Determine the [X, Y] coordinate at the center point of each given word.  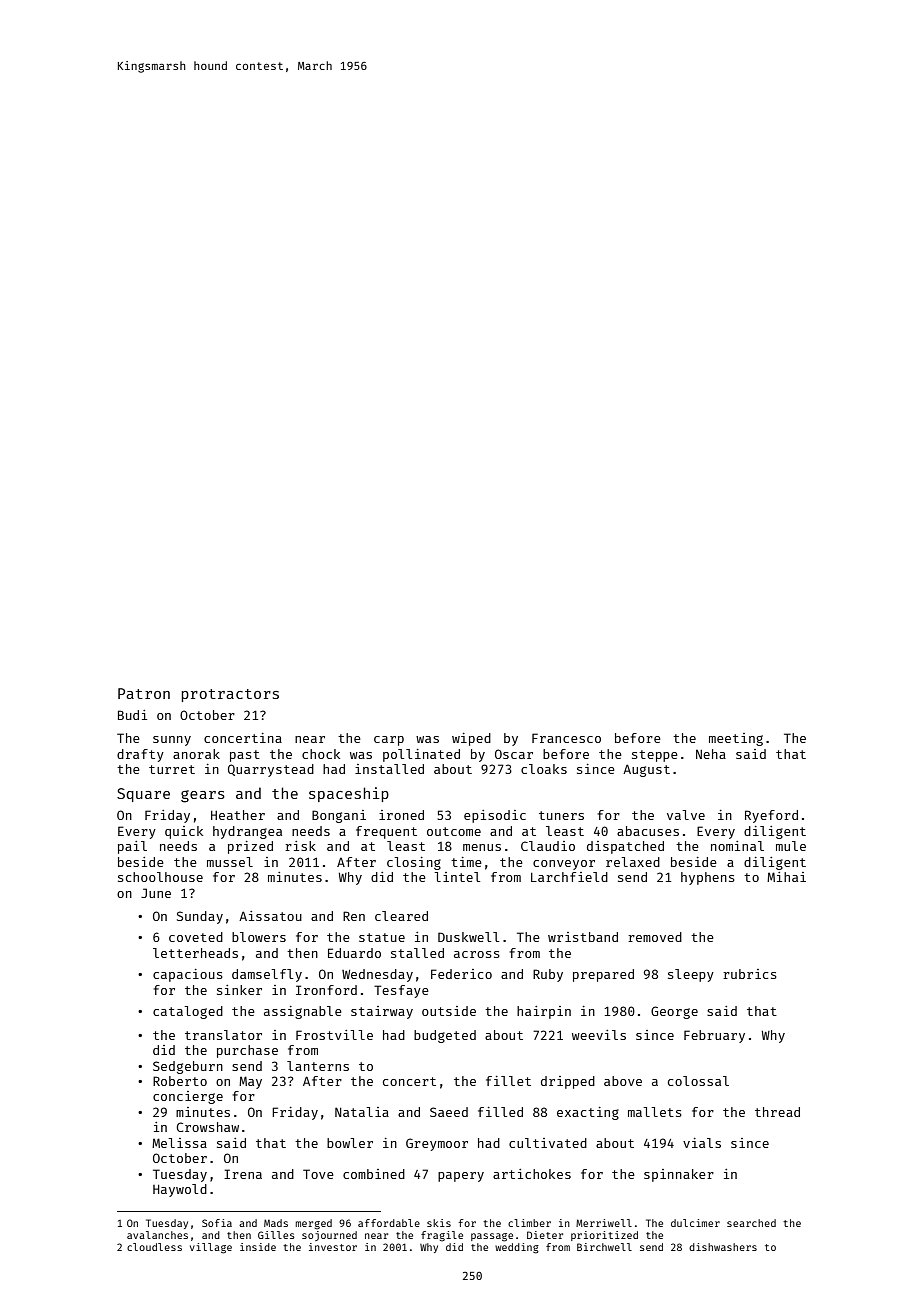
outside [449, 1011]
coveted [196, 937]
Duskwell [468, 937]
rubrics [750, 974]
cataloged [188, 1012]
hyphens [708, 878]
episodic [495, 816]
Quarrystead [271, 770]
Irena [243, 1174]
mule [791, 846]
